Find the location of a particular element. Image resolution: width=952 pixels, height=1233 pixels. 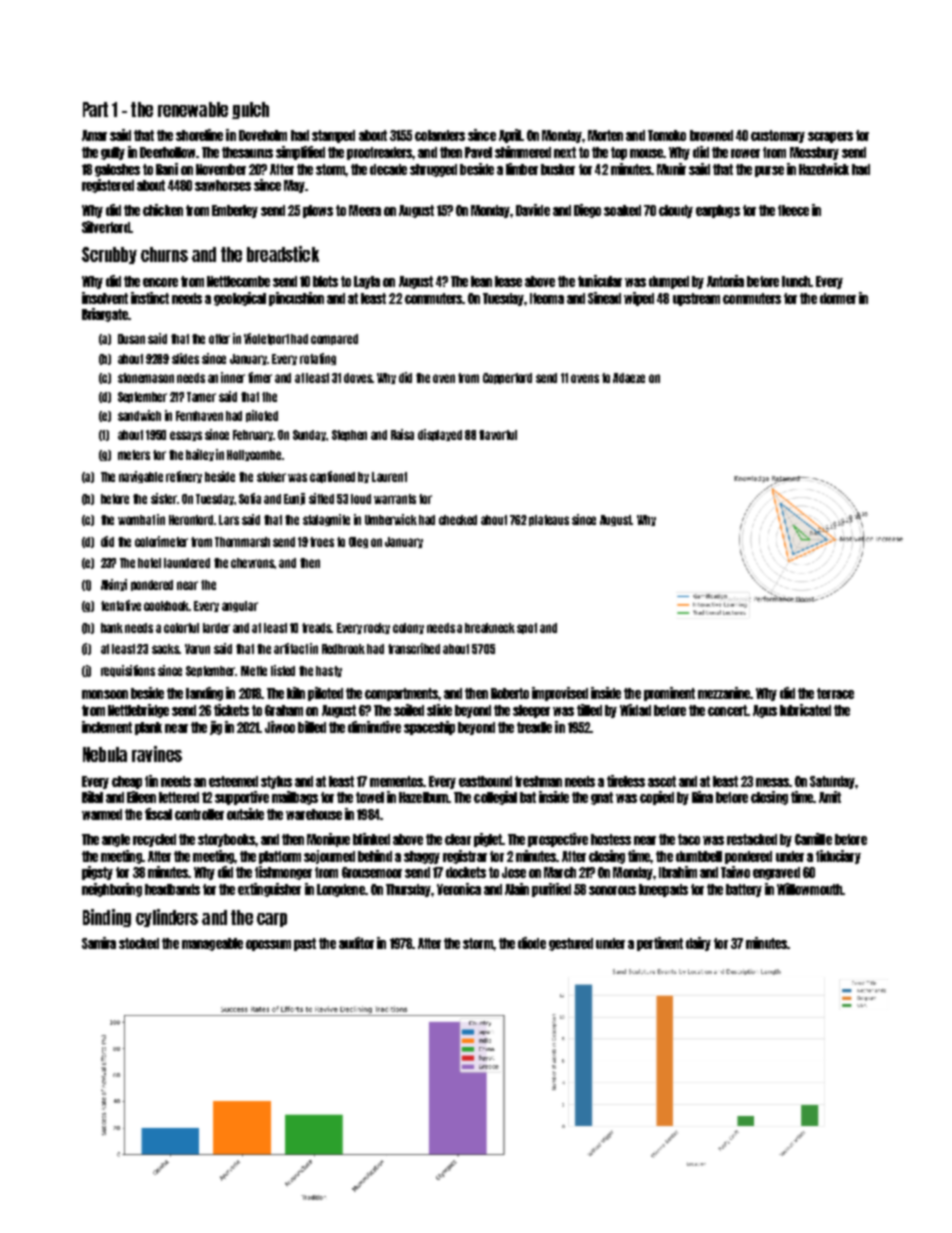

refinery is located at coordinates (184, 477).
